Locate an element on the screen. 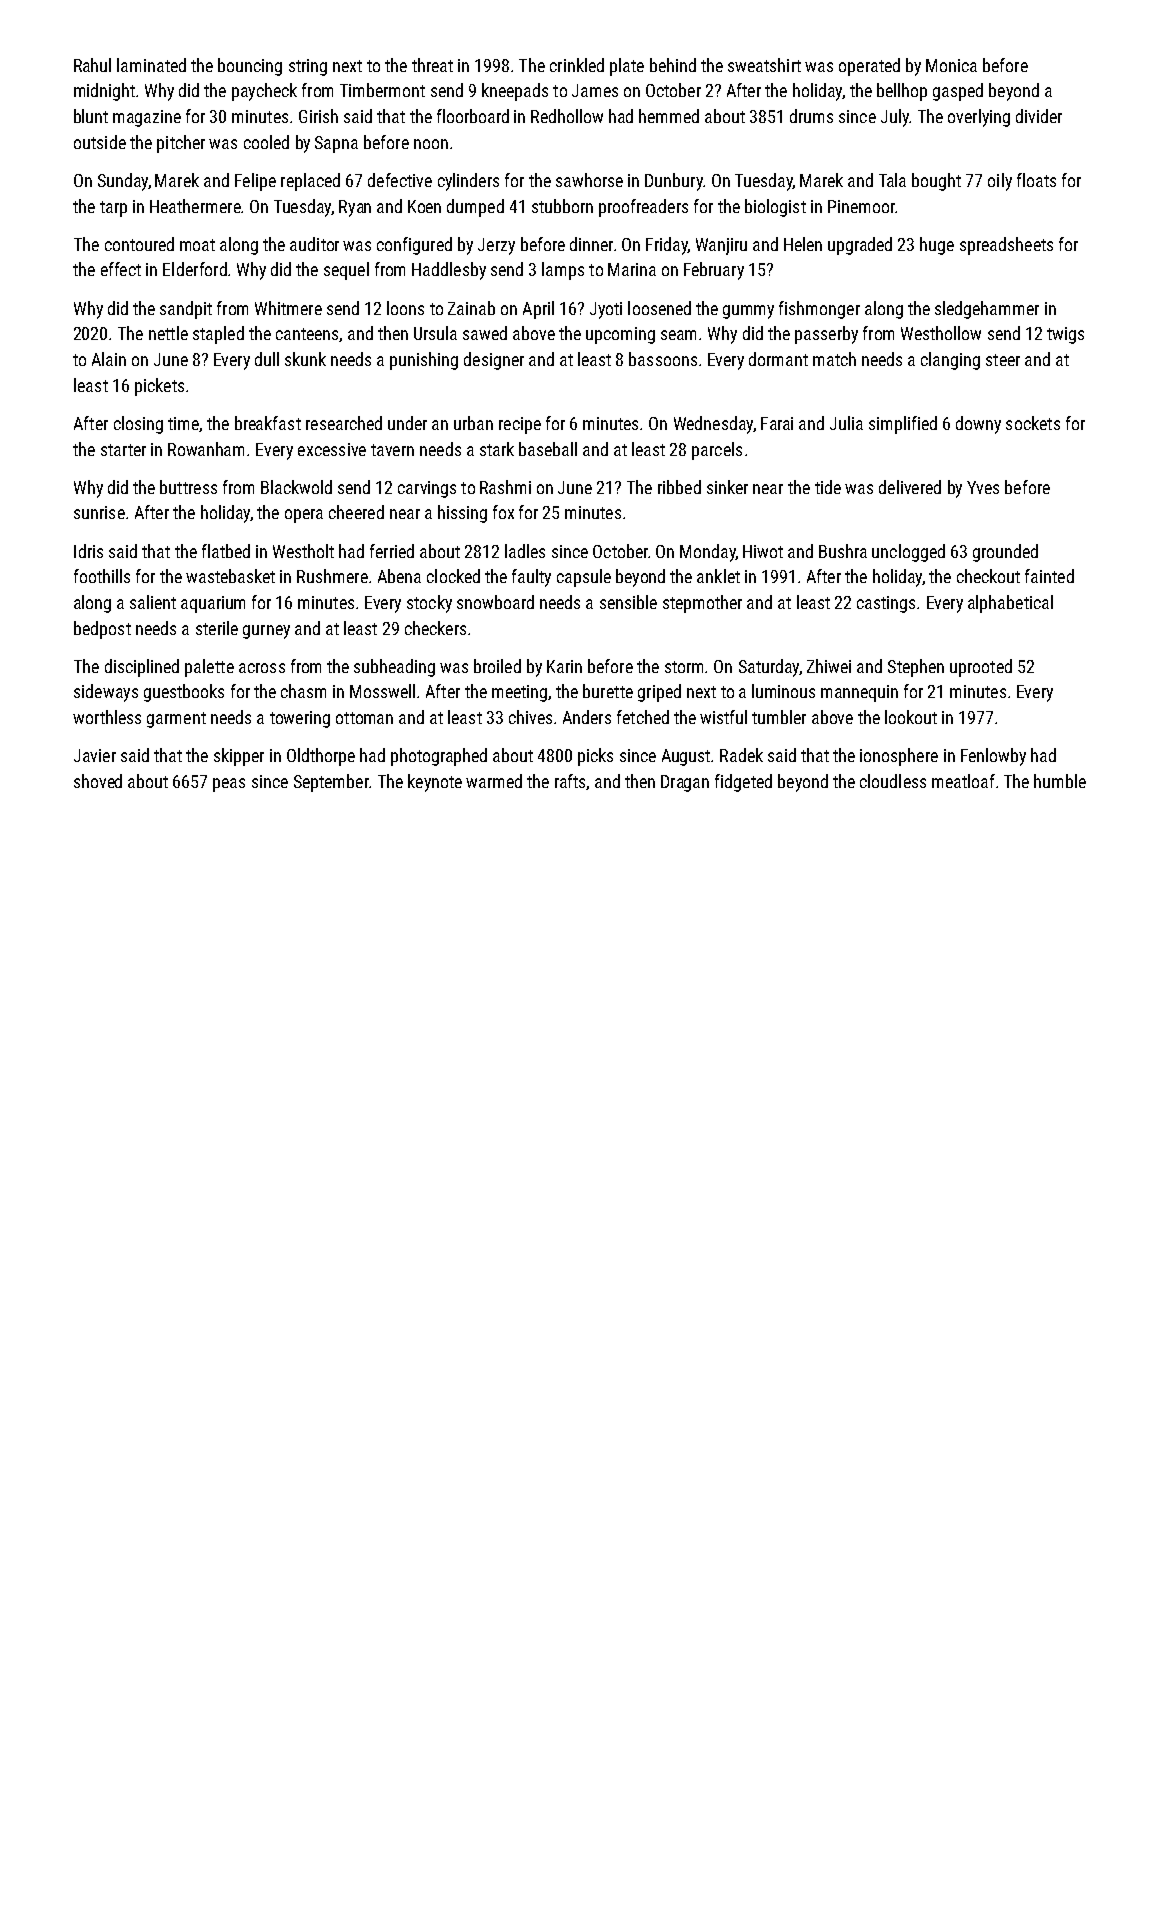  behind is located at coordinates (673, 65).
